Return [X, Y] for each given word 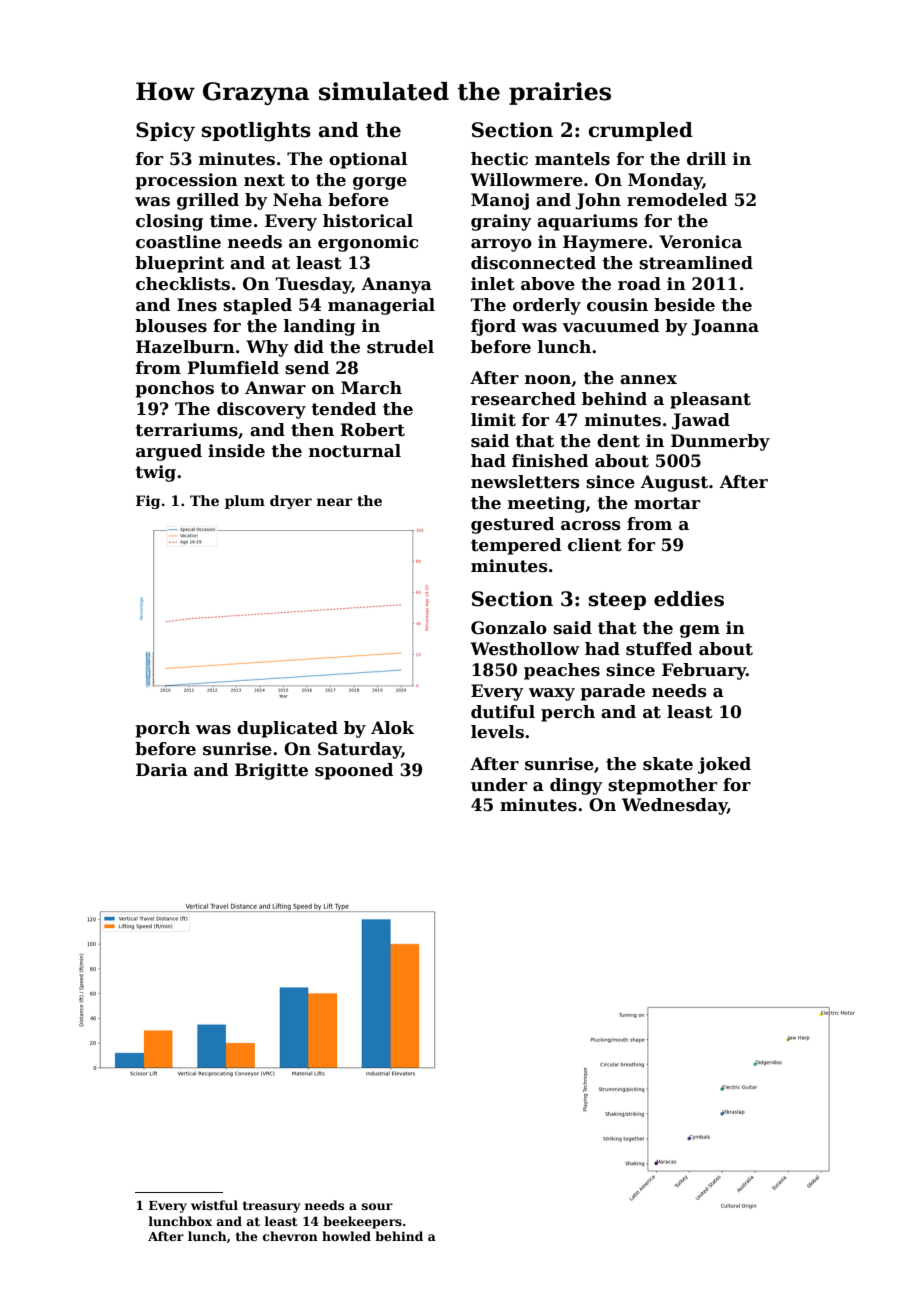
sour [377, 1206]
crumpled [640, 131]
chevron [290, 1236]
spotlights [256, 132]
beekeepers [362, 1222]
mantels [572, 159]
